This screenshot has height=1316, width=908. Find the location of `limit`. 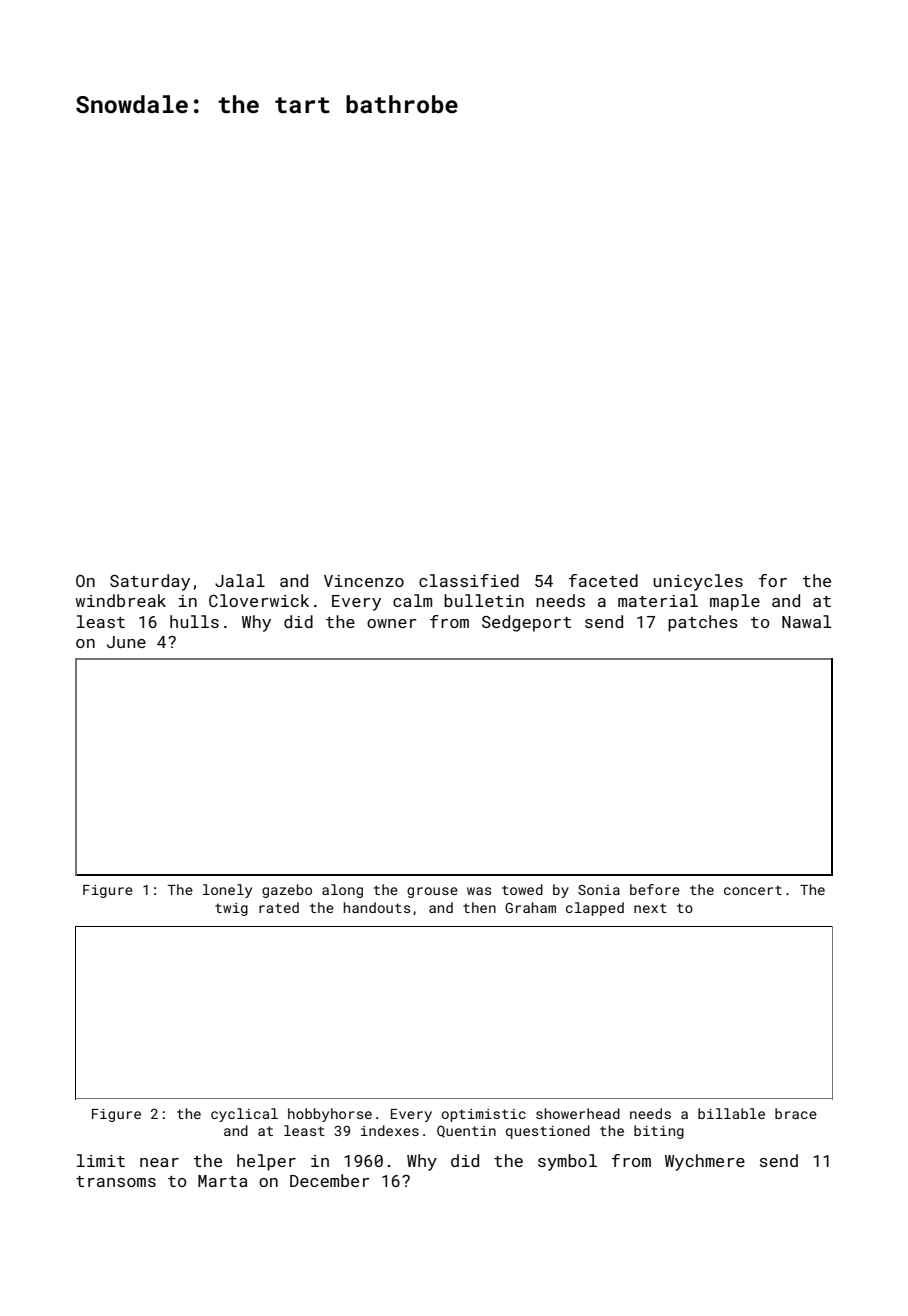

limit is located at coordinates (101, 1160).
